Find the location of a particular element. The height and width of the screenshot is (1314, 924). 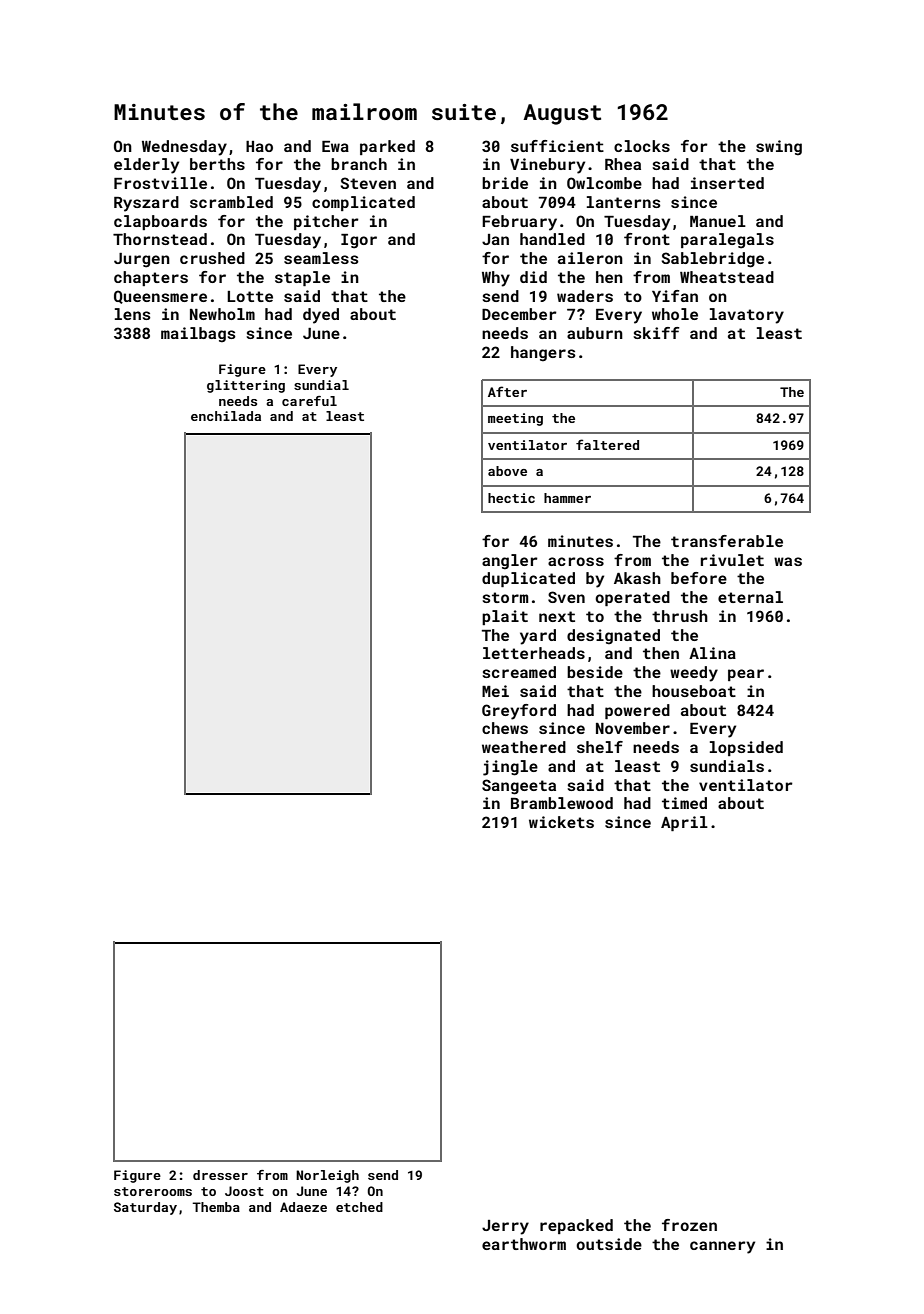

cannery is located at coordinates (722, 1247).
